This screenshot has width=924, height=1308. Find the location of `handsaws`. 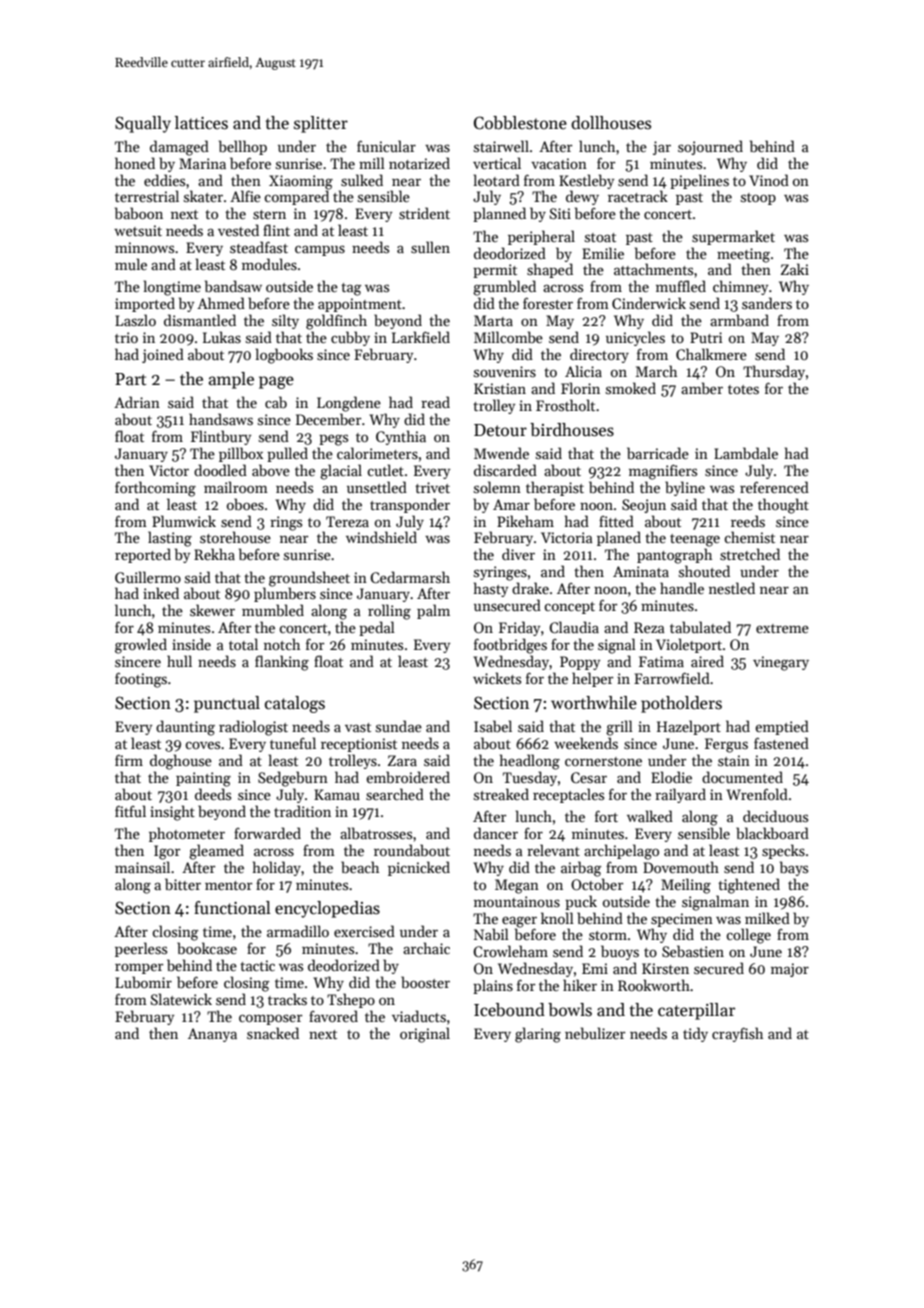

handsaws is located at coordinates (221, 419).
